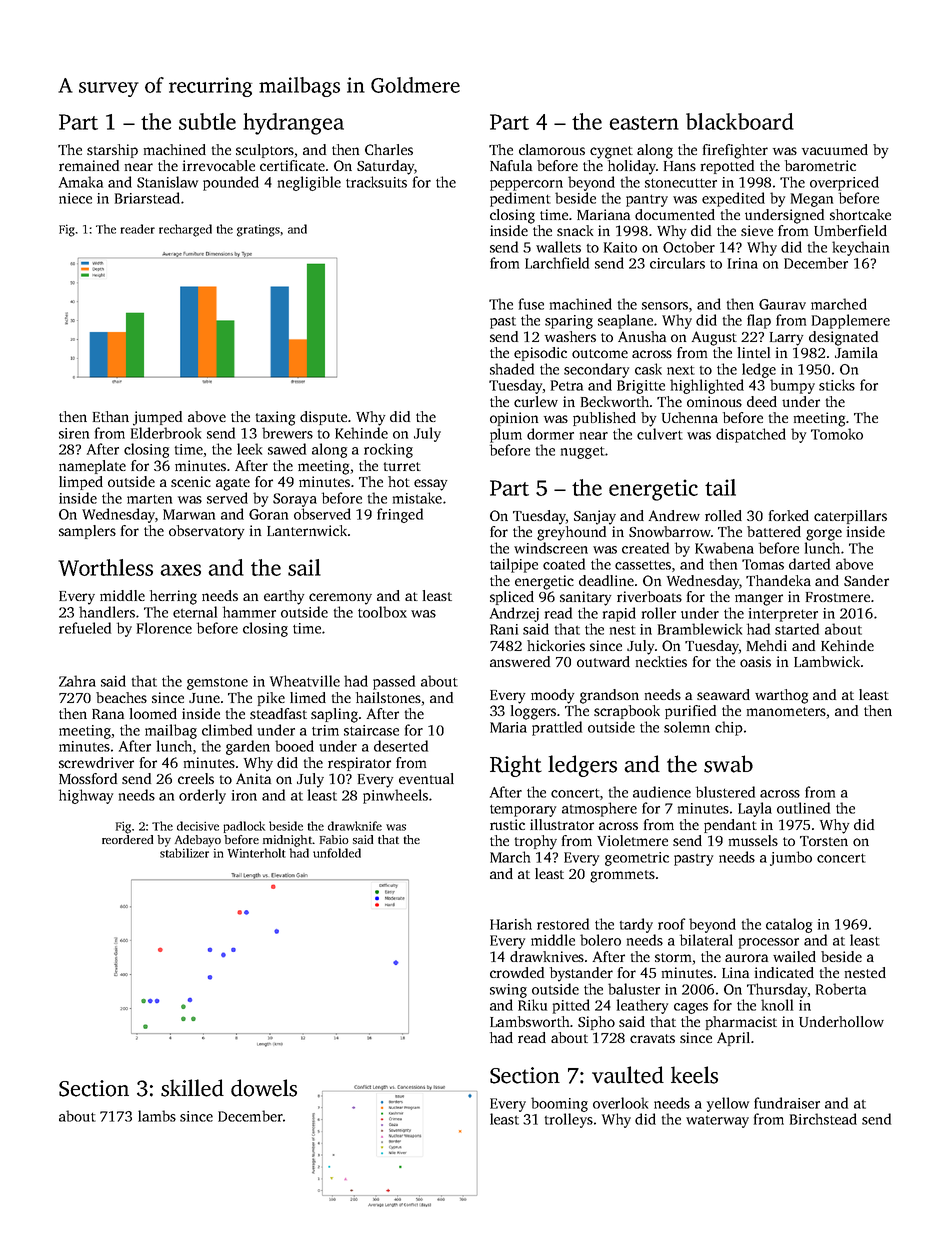 The height and width of the page is (1233, 952). I want to click on Ethan, so click(111, 416).
